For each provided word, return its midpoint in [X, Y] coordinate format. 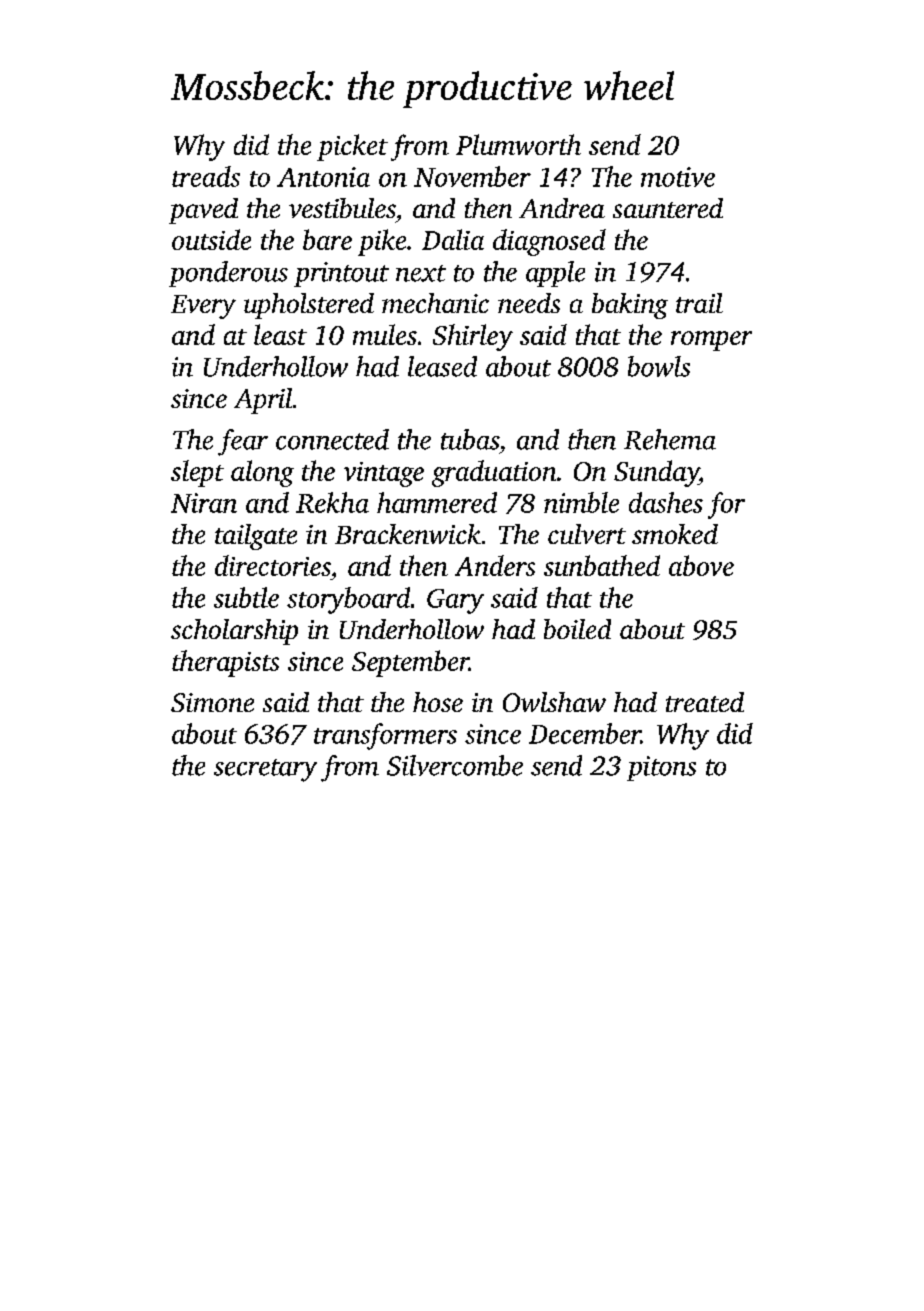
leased [442, 366]
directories [273, 565]
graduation [494, 473]
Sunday [656, 473]
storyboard [348, 600]
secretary [265, 770]
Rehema [670, 439]
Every [203, 307]
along [262, 473]
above [701, 565]
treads [206, 176]
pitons [661, 768]
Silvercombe [455, 765]
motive [678, 177]
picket [352, 147]
